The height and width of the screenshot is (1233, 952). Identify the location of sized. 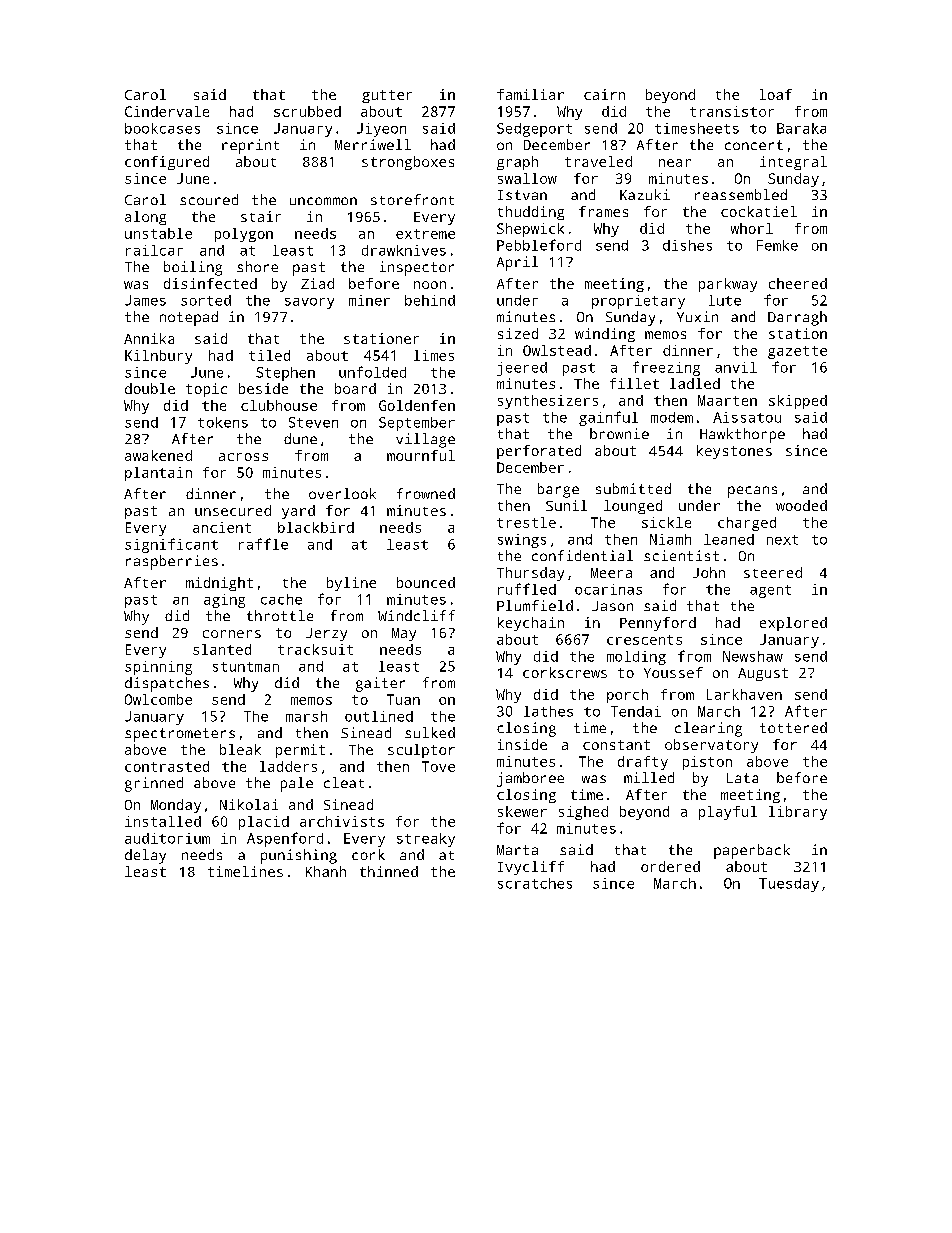
(518, 333).
